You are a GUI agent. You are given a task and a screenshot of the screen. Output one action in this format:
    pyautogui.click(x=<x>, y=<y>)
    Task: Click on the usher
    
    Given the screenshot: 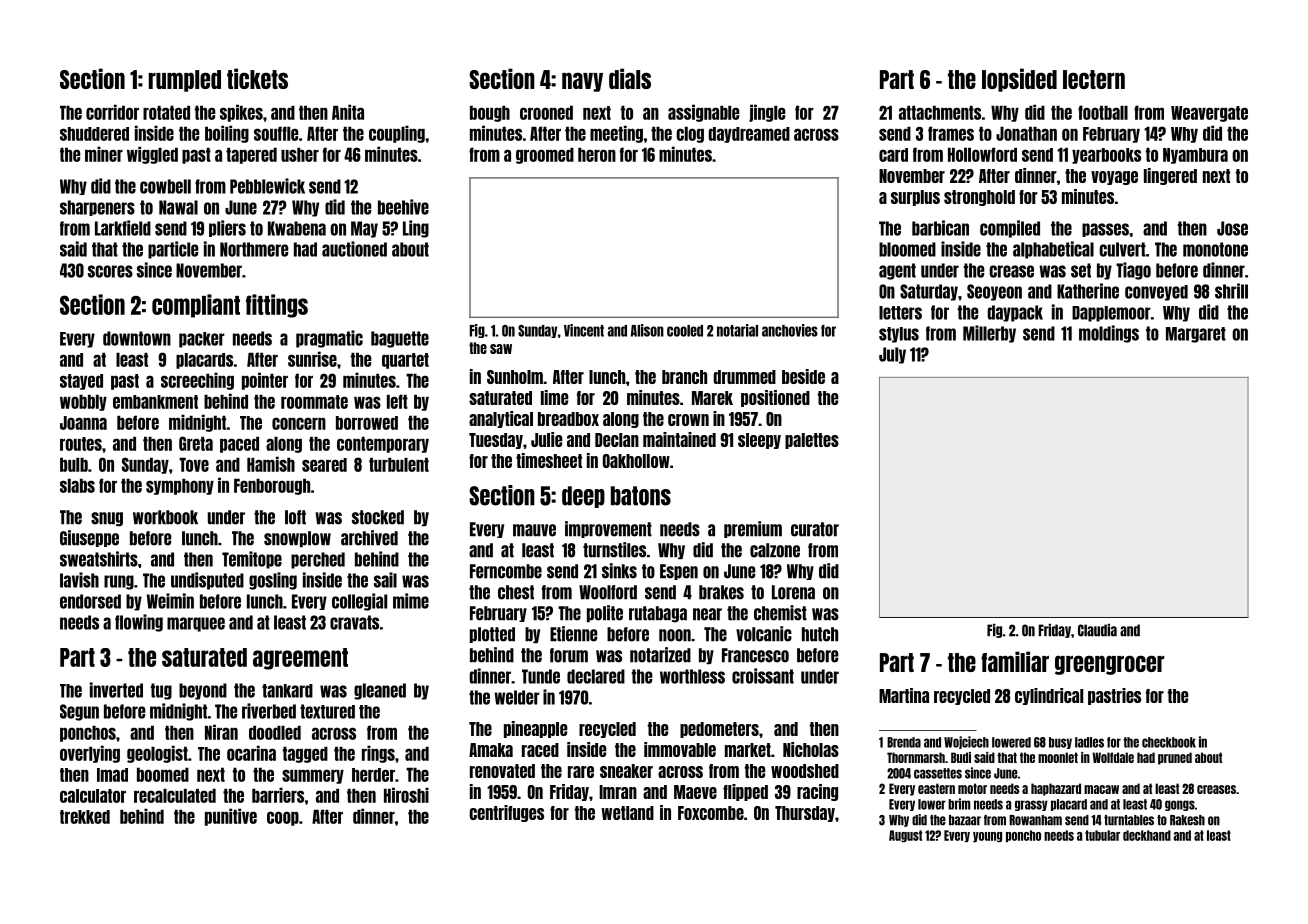 What is the action you would take?
    pyautogui.click(x=300, y=154)
